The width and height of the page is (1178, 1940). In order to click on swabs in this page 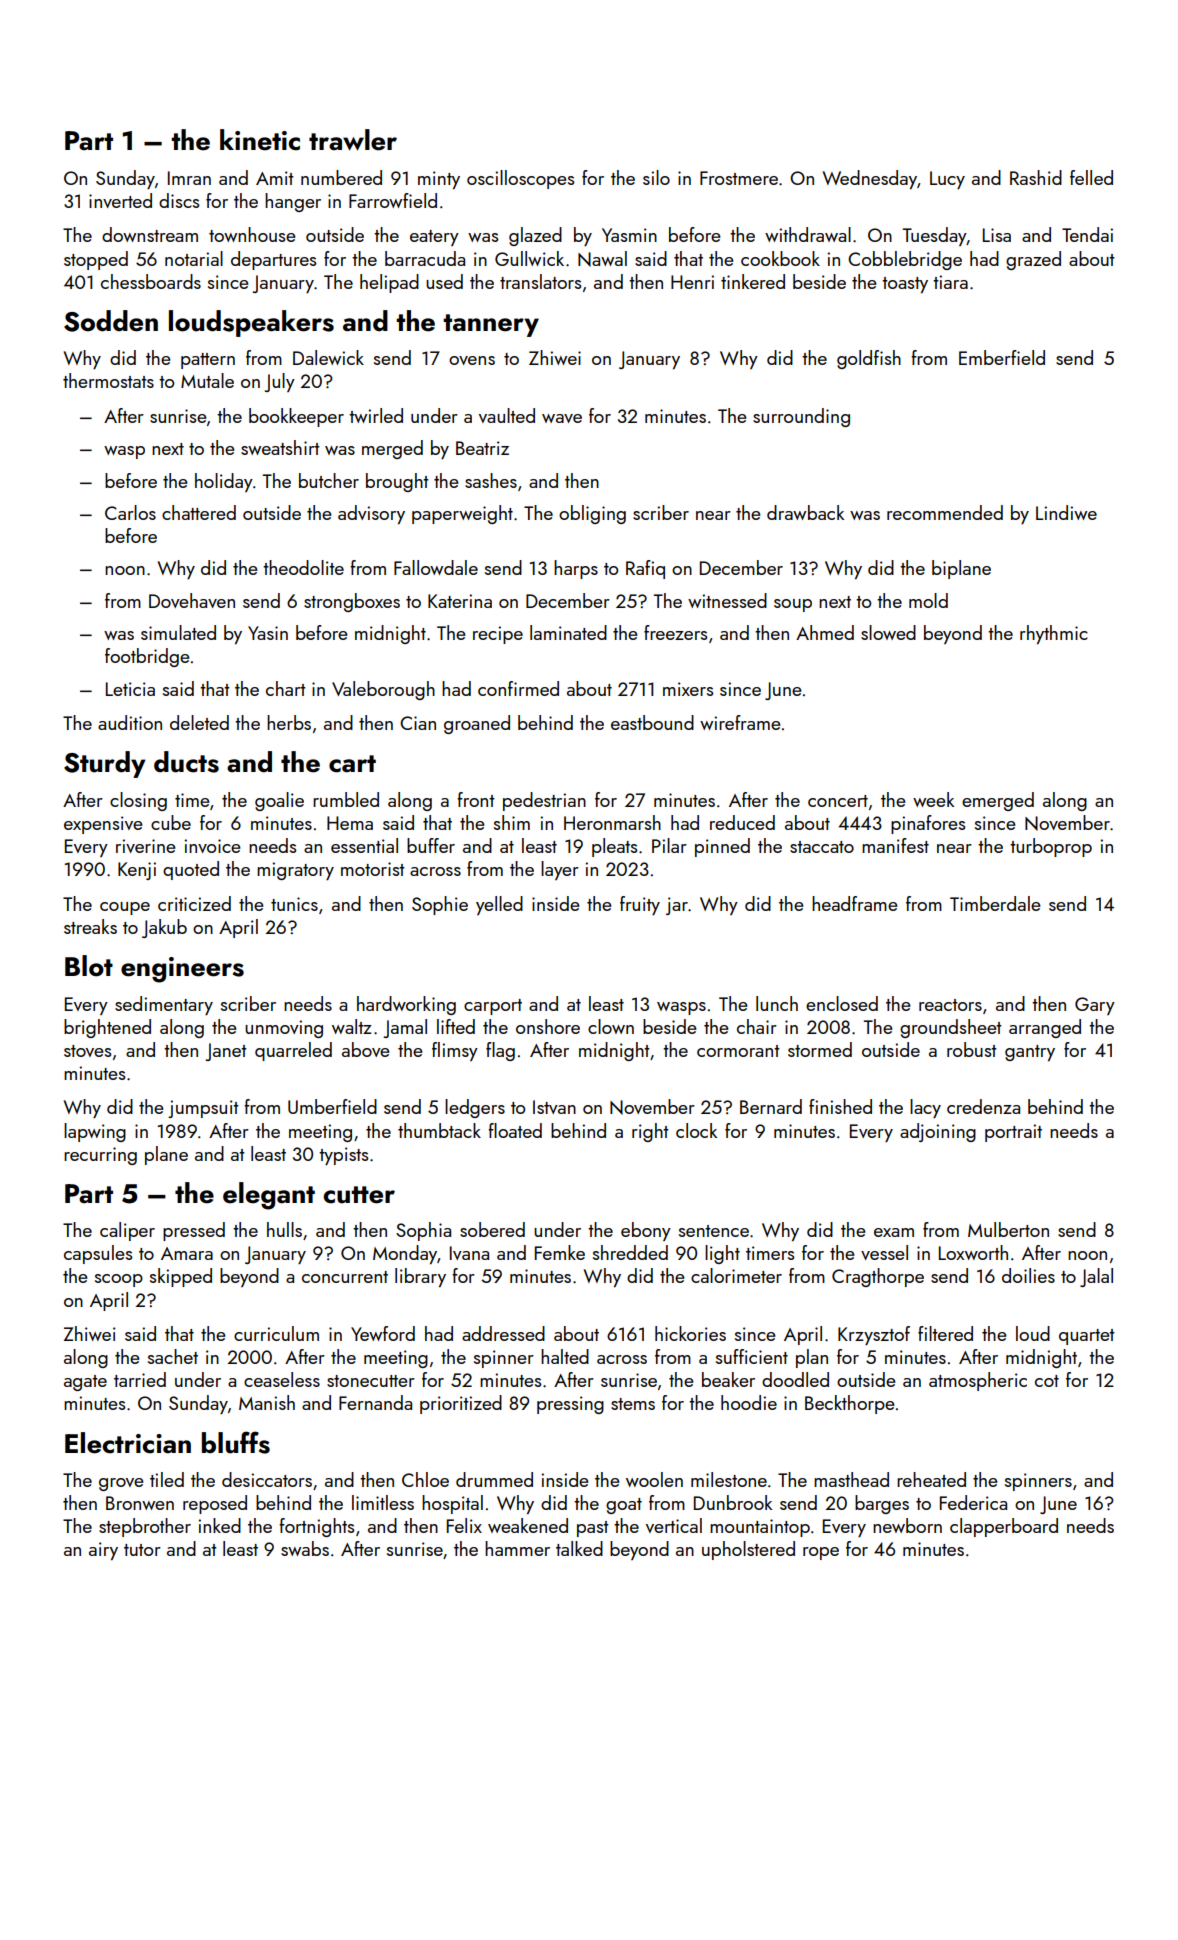, I will do `click(305, 1548)`.
